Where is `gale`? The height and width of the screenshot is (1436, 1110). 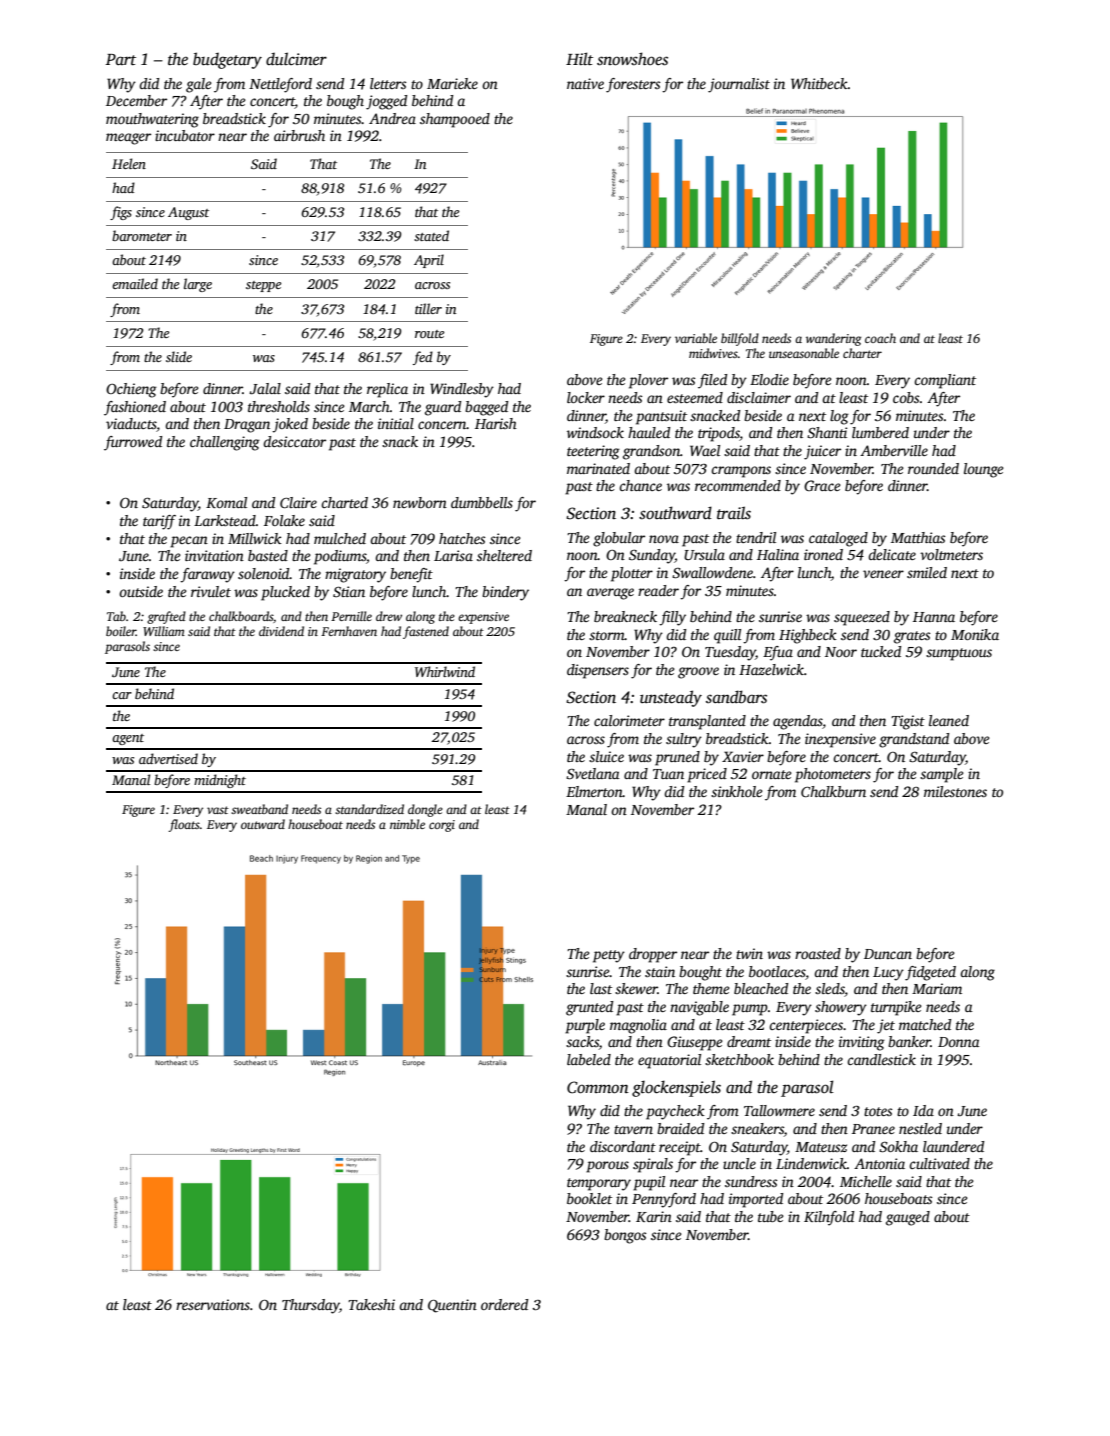 gale is located at coordinates (198, 85).
